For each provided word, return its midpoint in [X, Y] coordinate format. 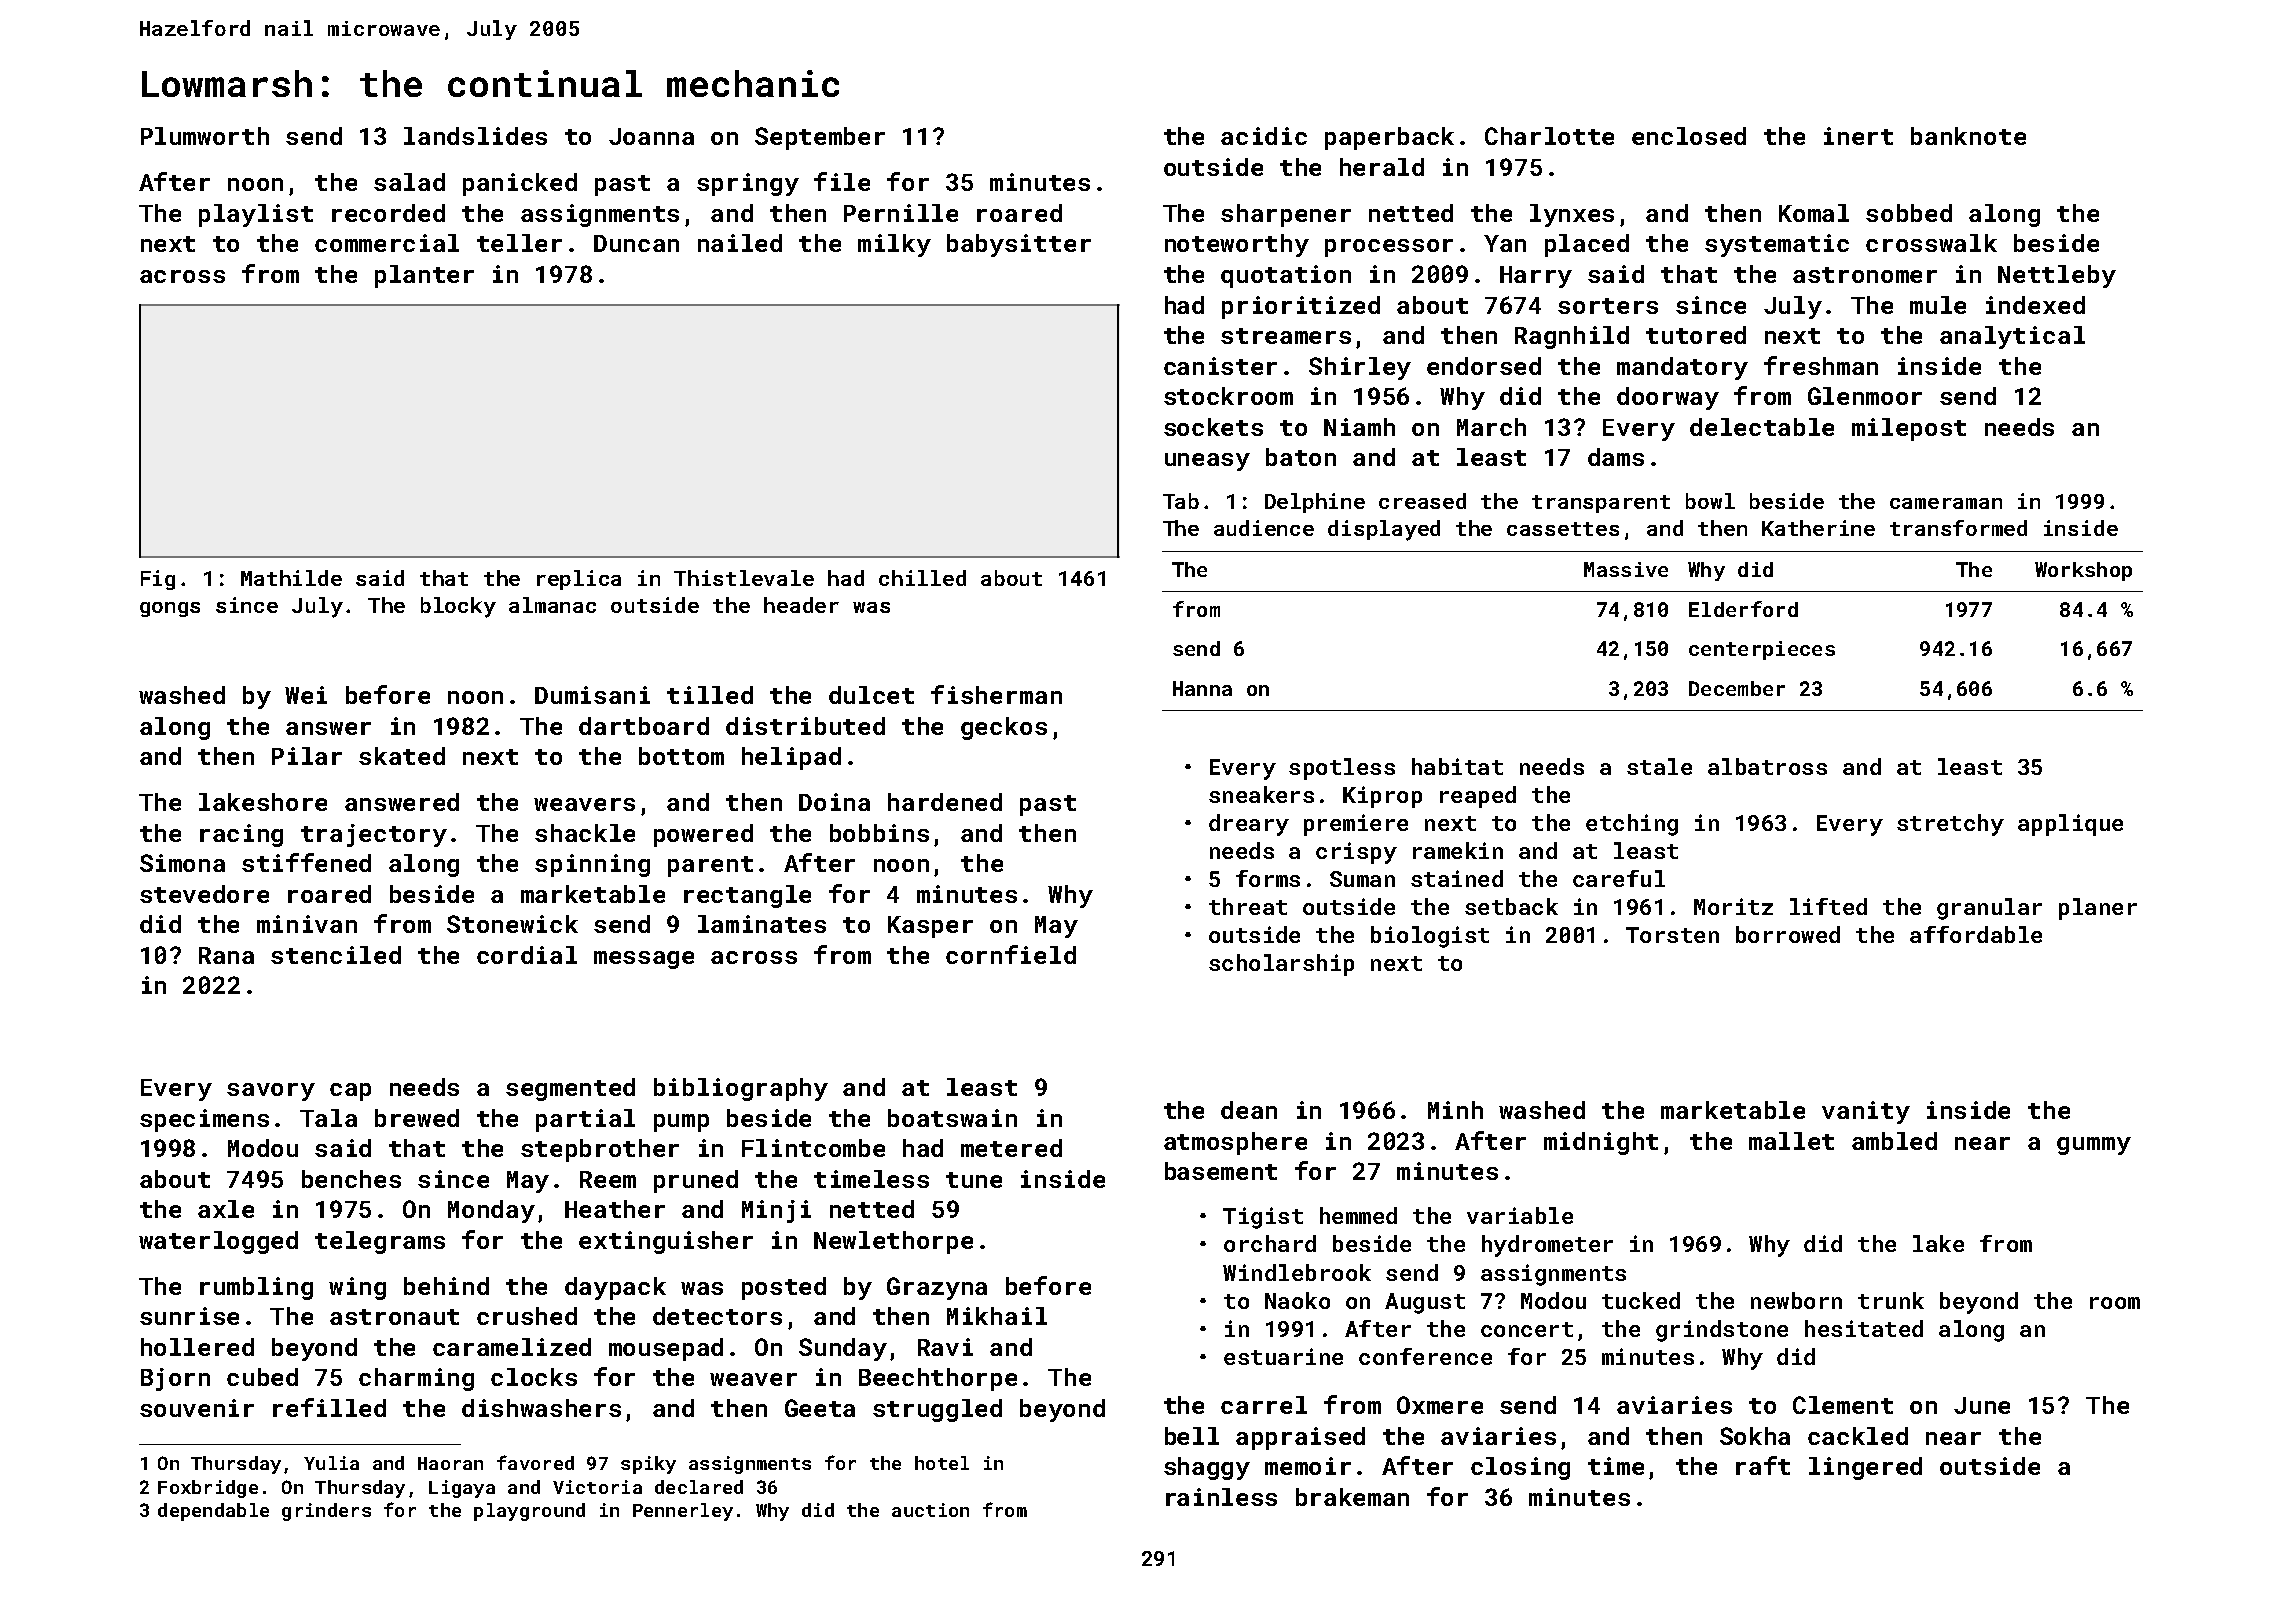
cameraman [1946, 503]
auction [930, 1510]
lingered [1865, 1468]
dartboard [644, 726]
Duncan [636, 243]
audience [1264, 528]
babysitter [1019, 245]
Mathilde [291, 578]
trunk [1891, 1300]
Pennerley [683, 1512]
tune [974, 1180]
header [801, 605]
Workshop [2083, 571]
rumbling [256, 1288]
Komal [1814, 213]
